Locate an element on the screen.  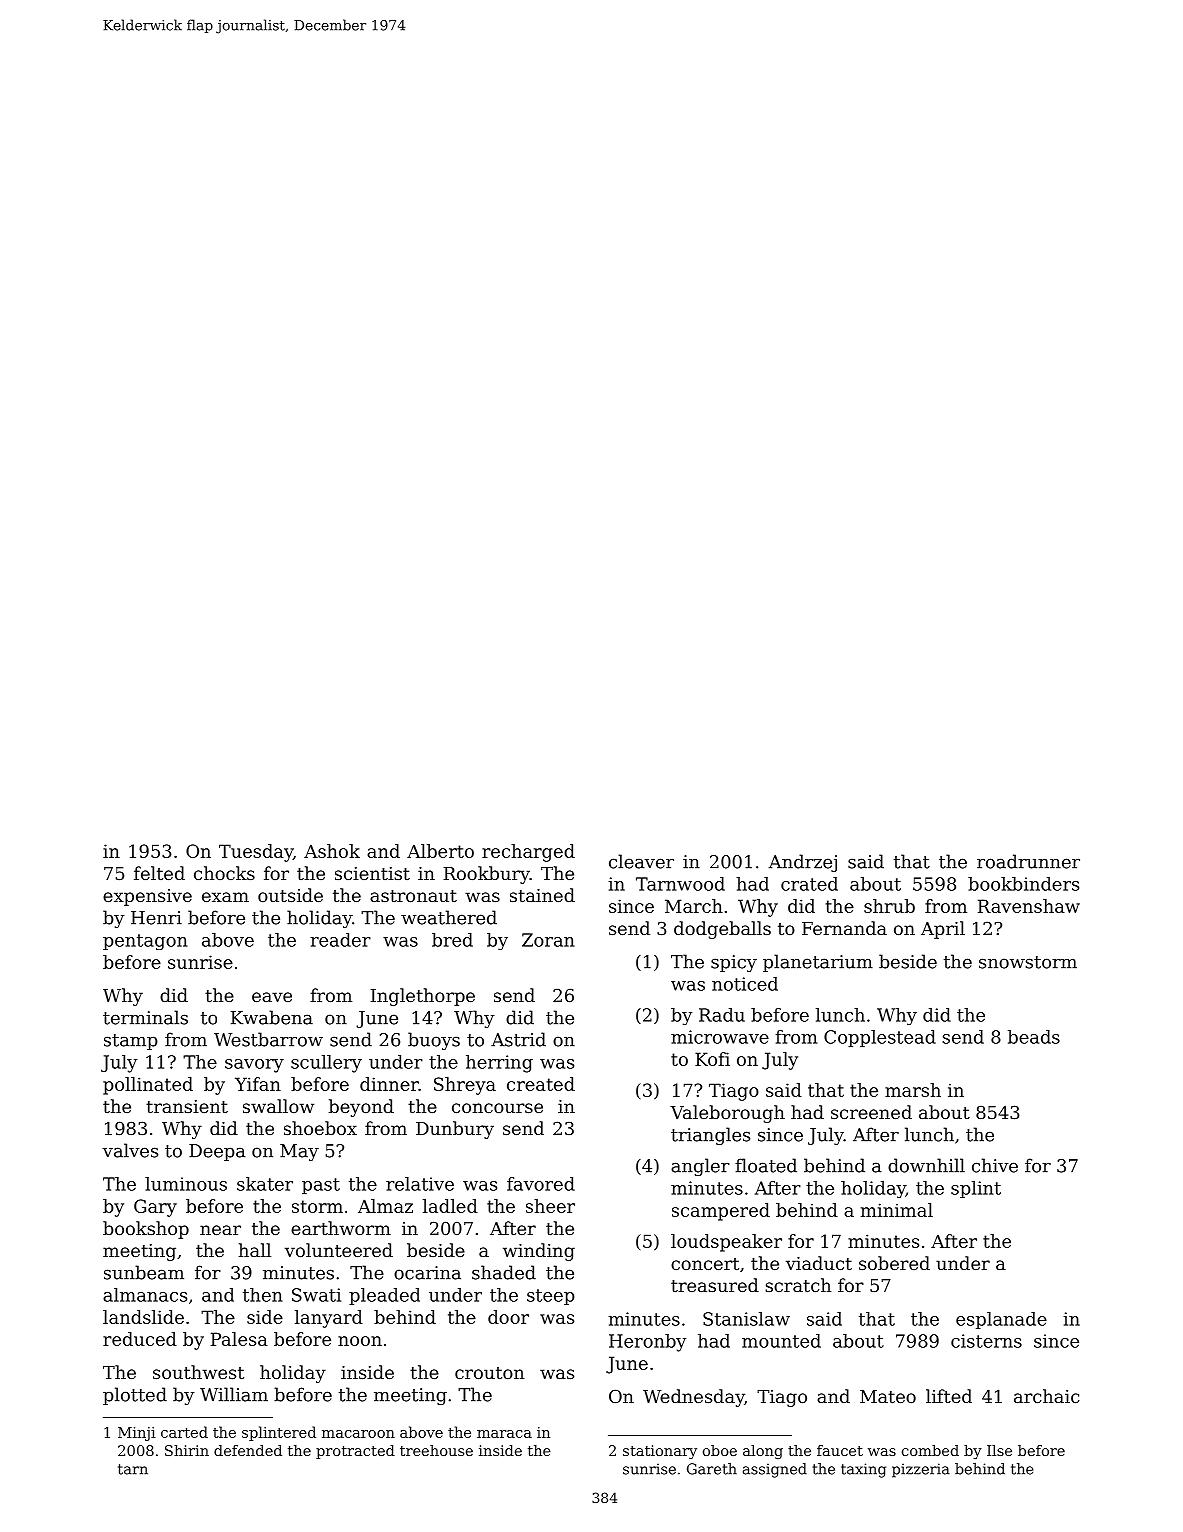
crated is located at coordinates (809, 884).
